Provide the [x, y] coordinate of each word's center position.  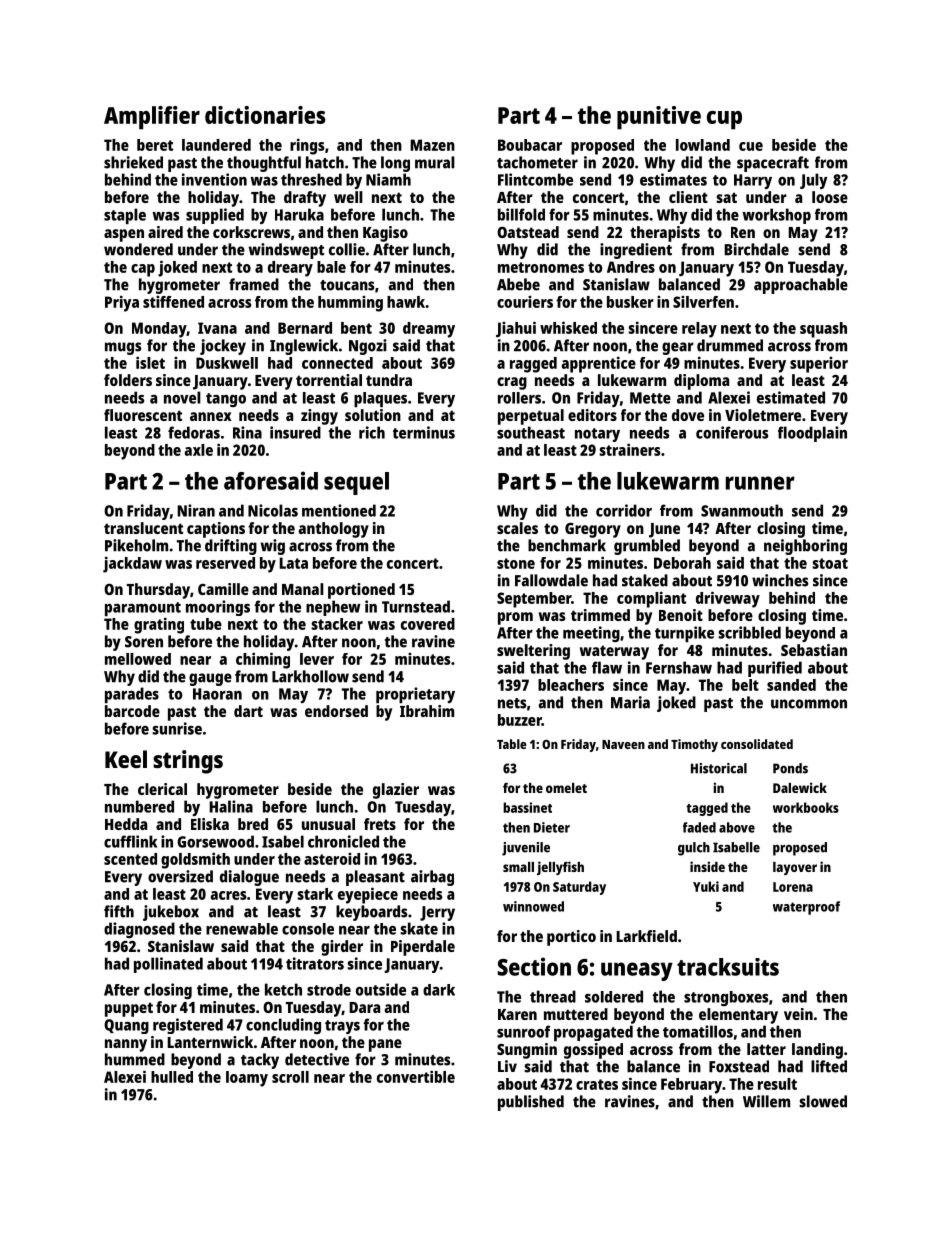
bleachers [571, 685]
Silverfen [703, 302]
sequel [356, 483]
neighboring [805, 547]
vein [798, 1014]
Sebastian [814, 650]
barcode [132, 711]
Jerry [437, 913]
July [813, 181]
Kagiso [385, 234]
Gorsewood [215, 841]
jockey [223, 347]
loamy [247, 1079]
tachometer [537, 162]
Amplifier [152, 118]
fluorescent [143, 415]
